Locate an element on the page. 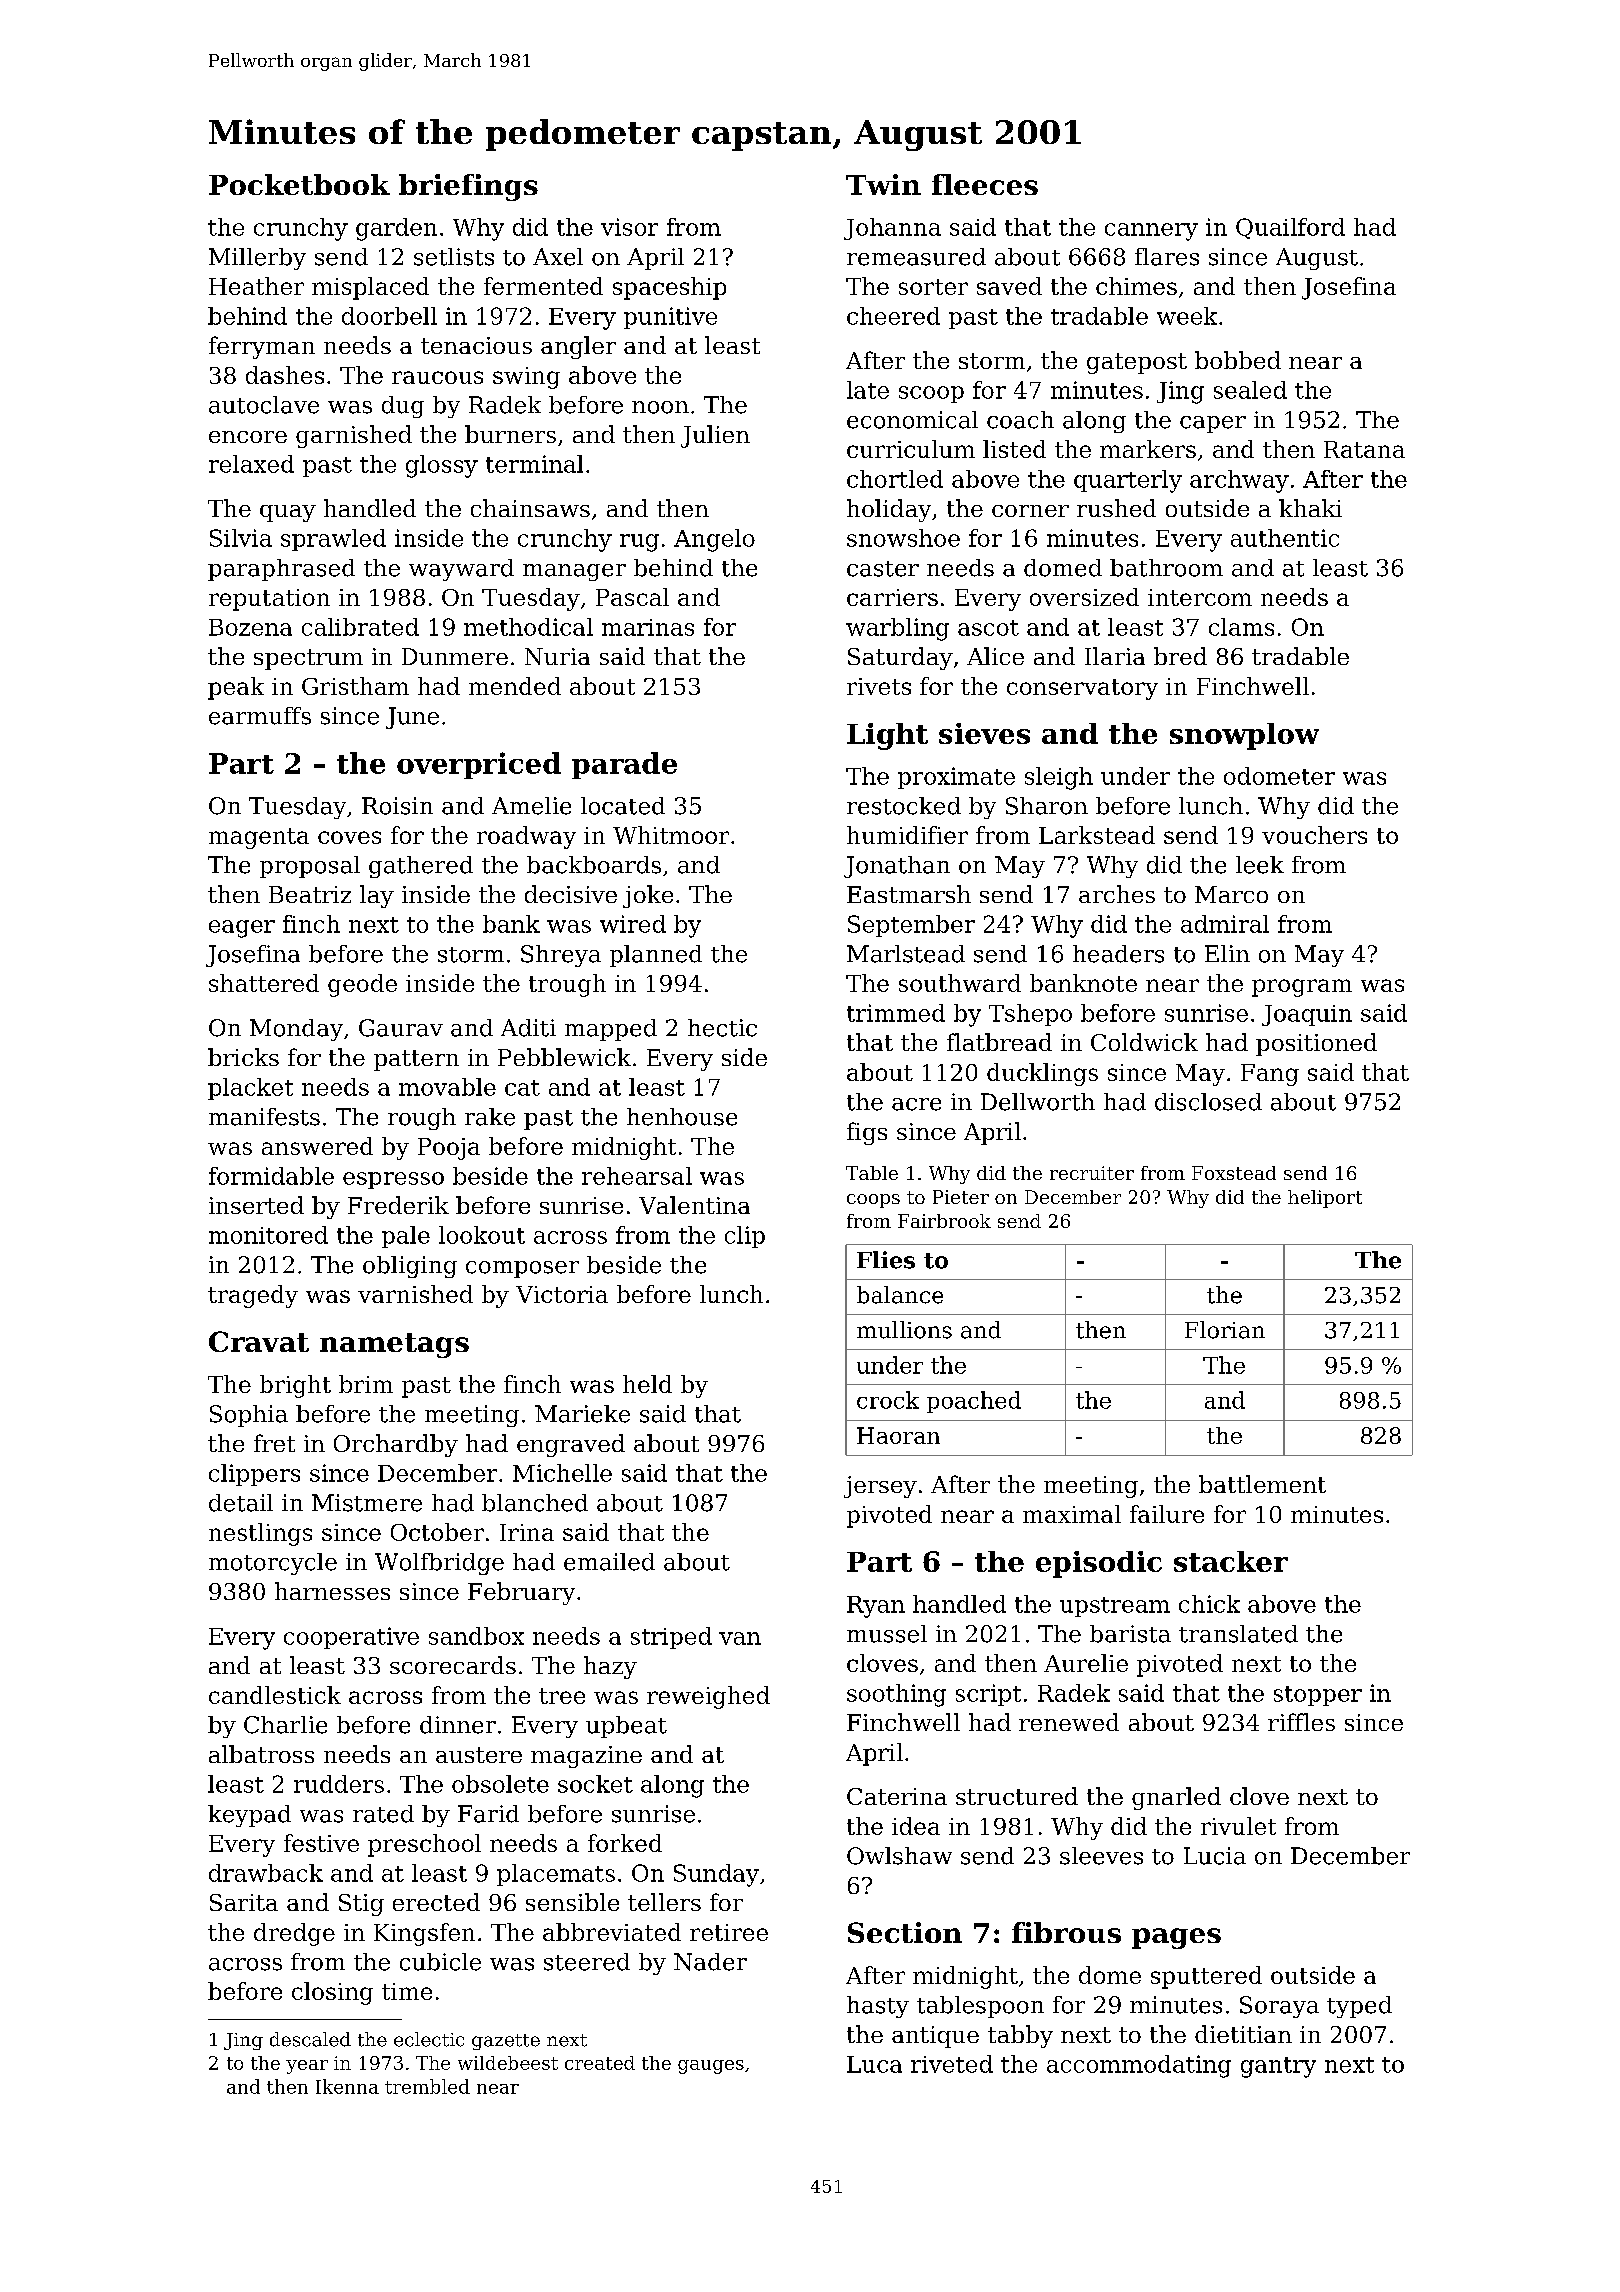  setlists is located at coordinates (454, 257).
